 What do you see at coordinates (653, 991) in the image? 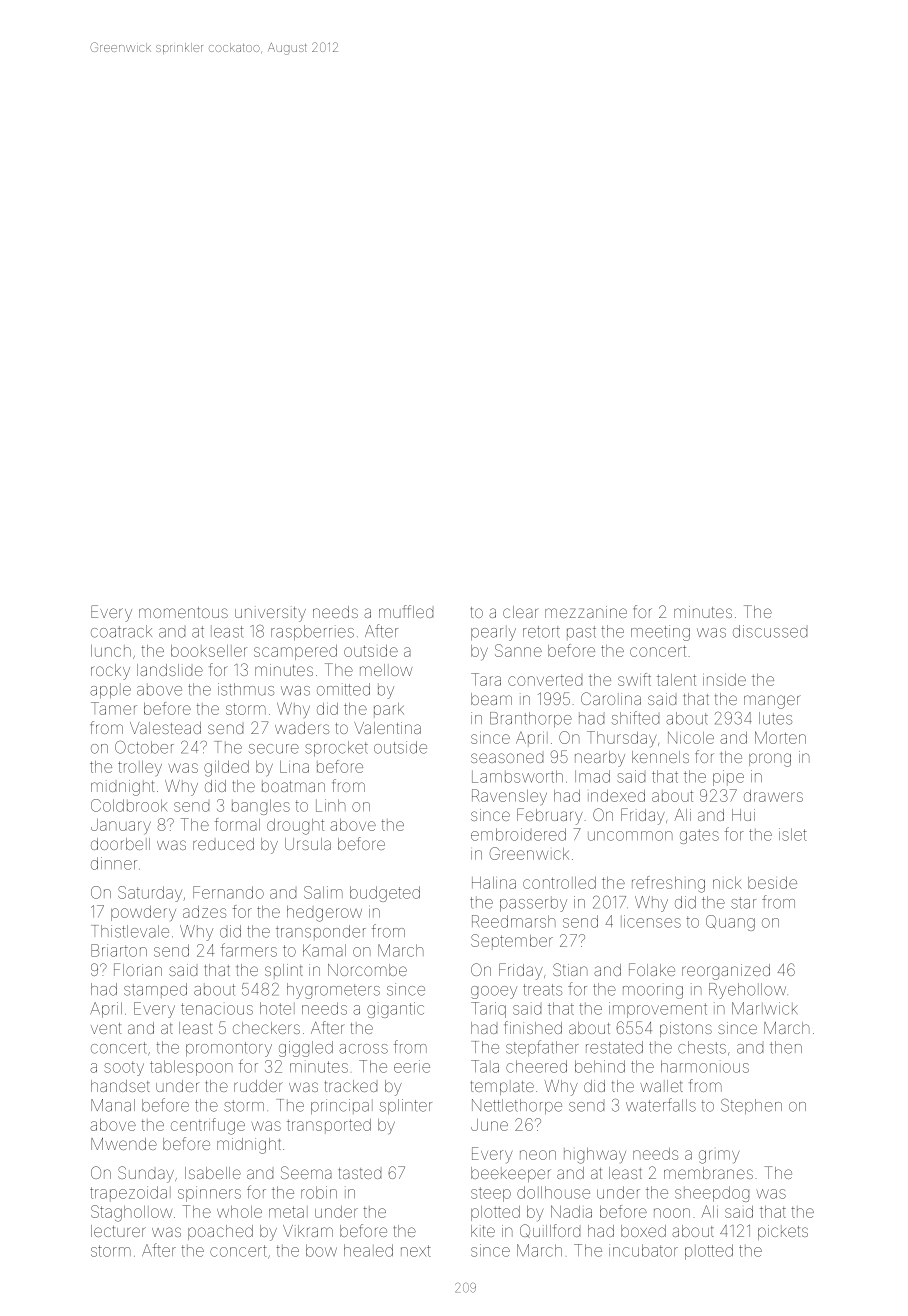
I see `mooring` at bounding box center [653, 991].
